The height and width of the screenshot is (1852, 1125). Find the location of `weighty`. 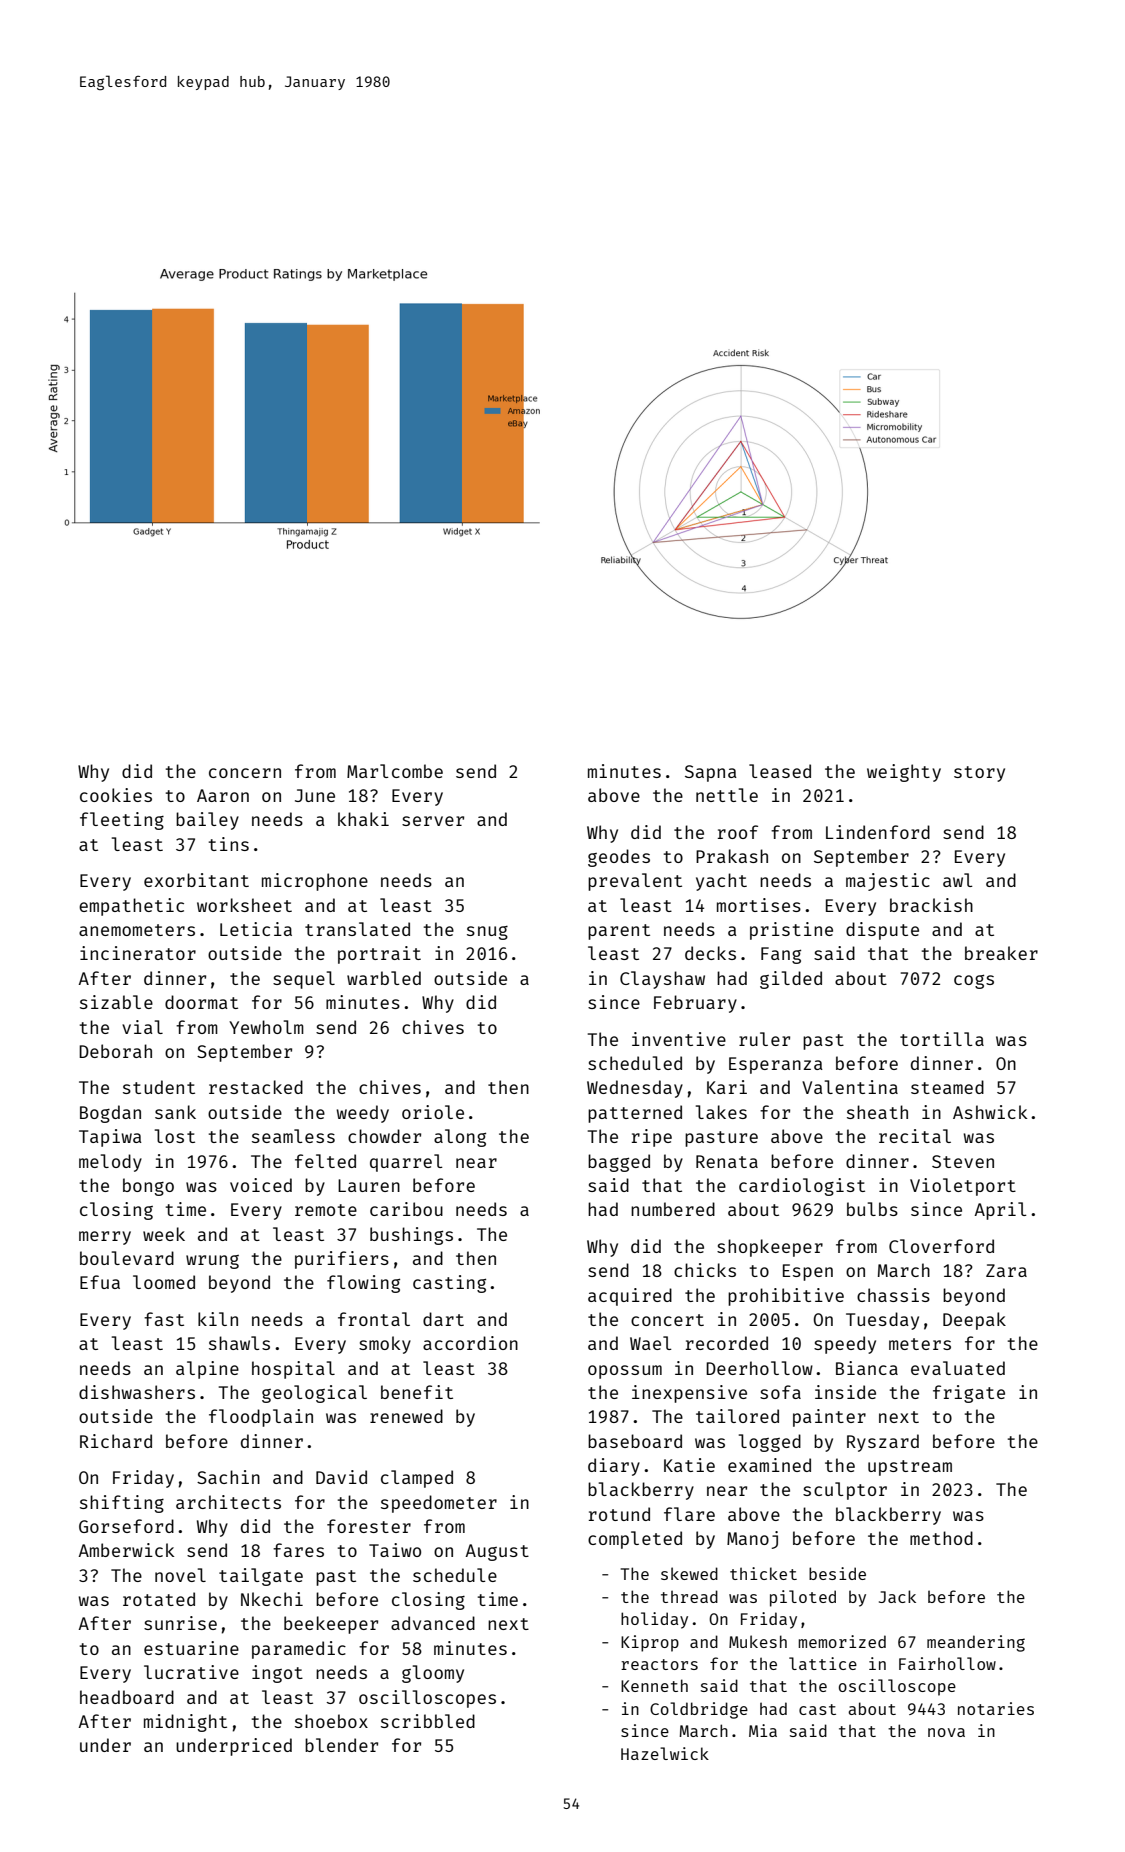

weighty is located at coordinates (904, 773).
